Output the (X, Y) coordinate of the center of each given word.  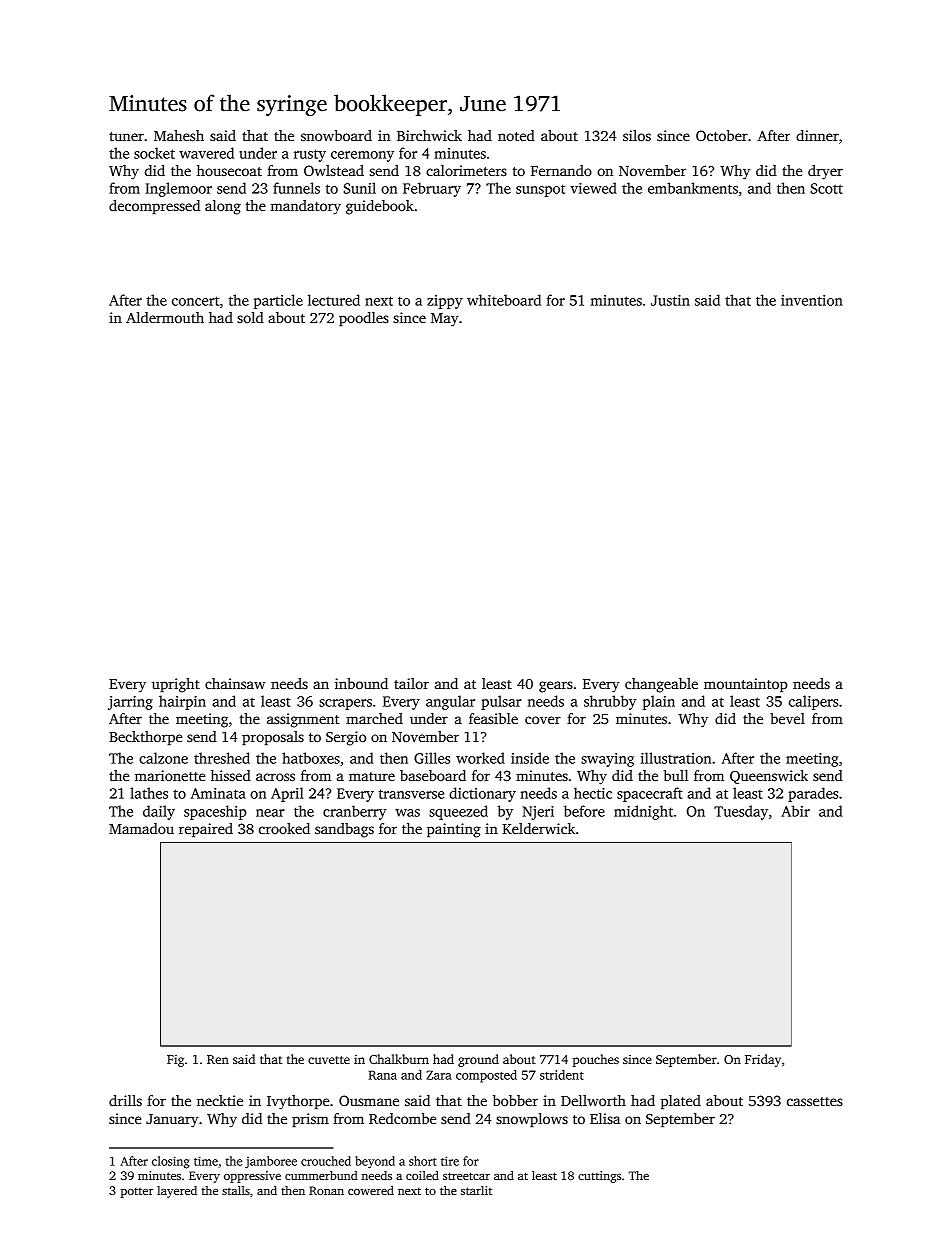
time (206, 1161)
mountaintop (746, 685)
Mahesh (179, 135)
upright (176, 685)
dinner (817, 135)
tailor (411, 683)
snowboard (336, 135)
